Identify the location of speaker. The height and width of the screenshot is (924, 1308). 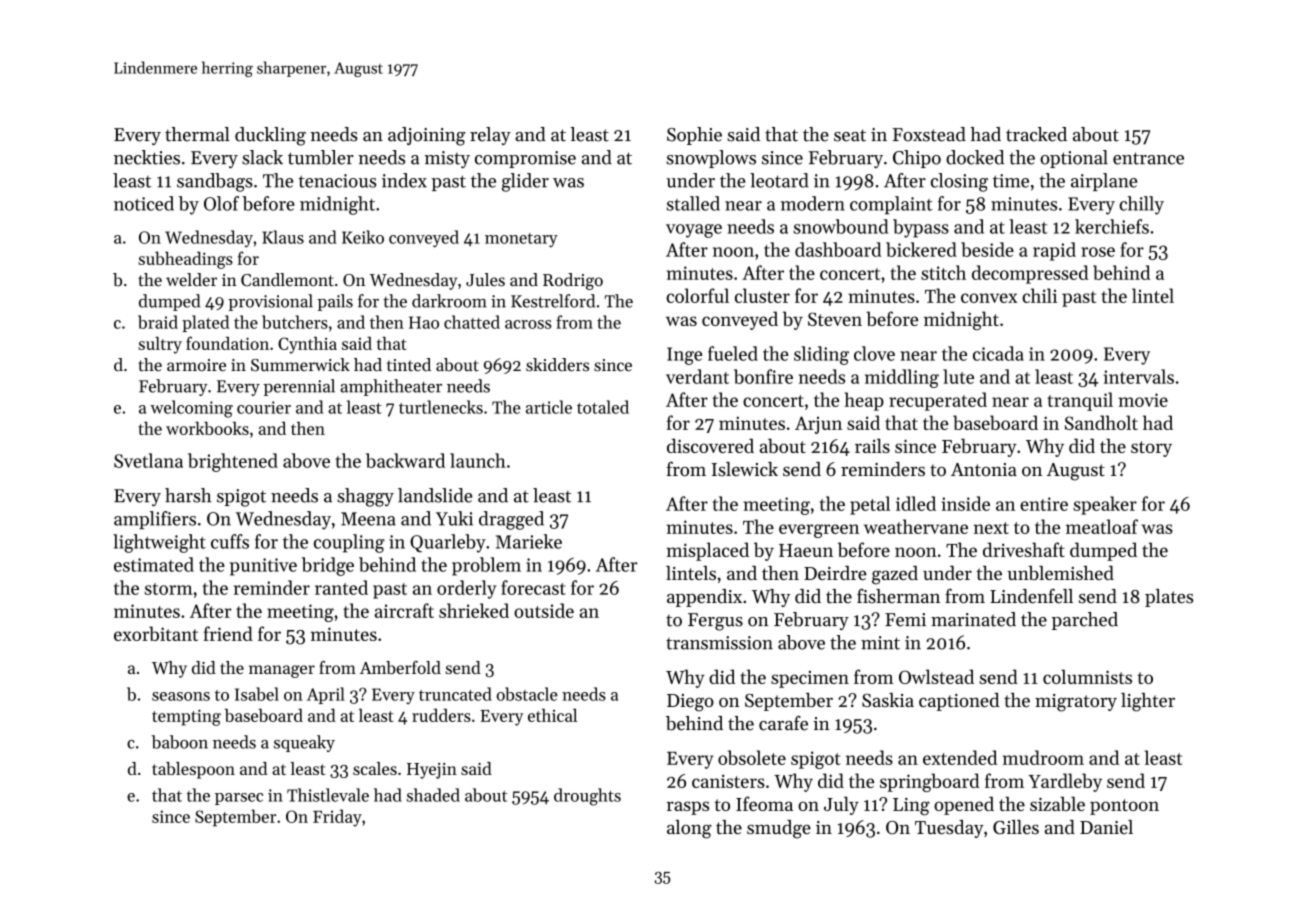
(1105, 505).
